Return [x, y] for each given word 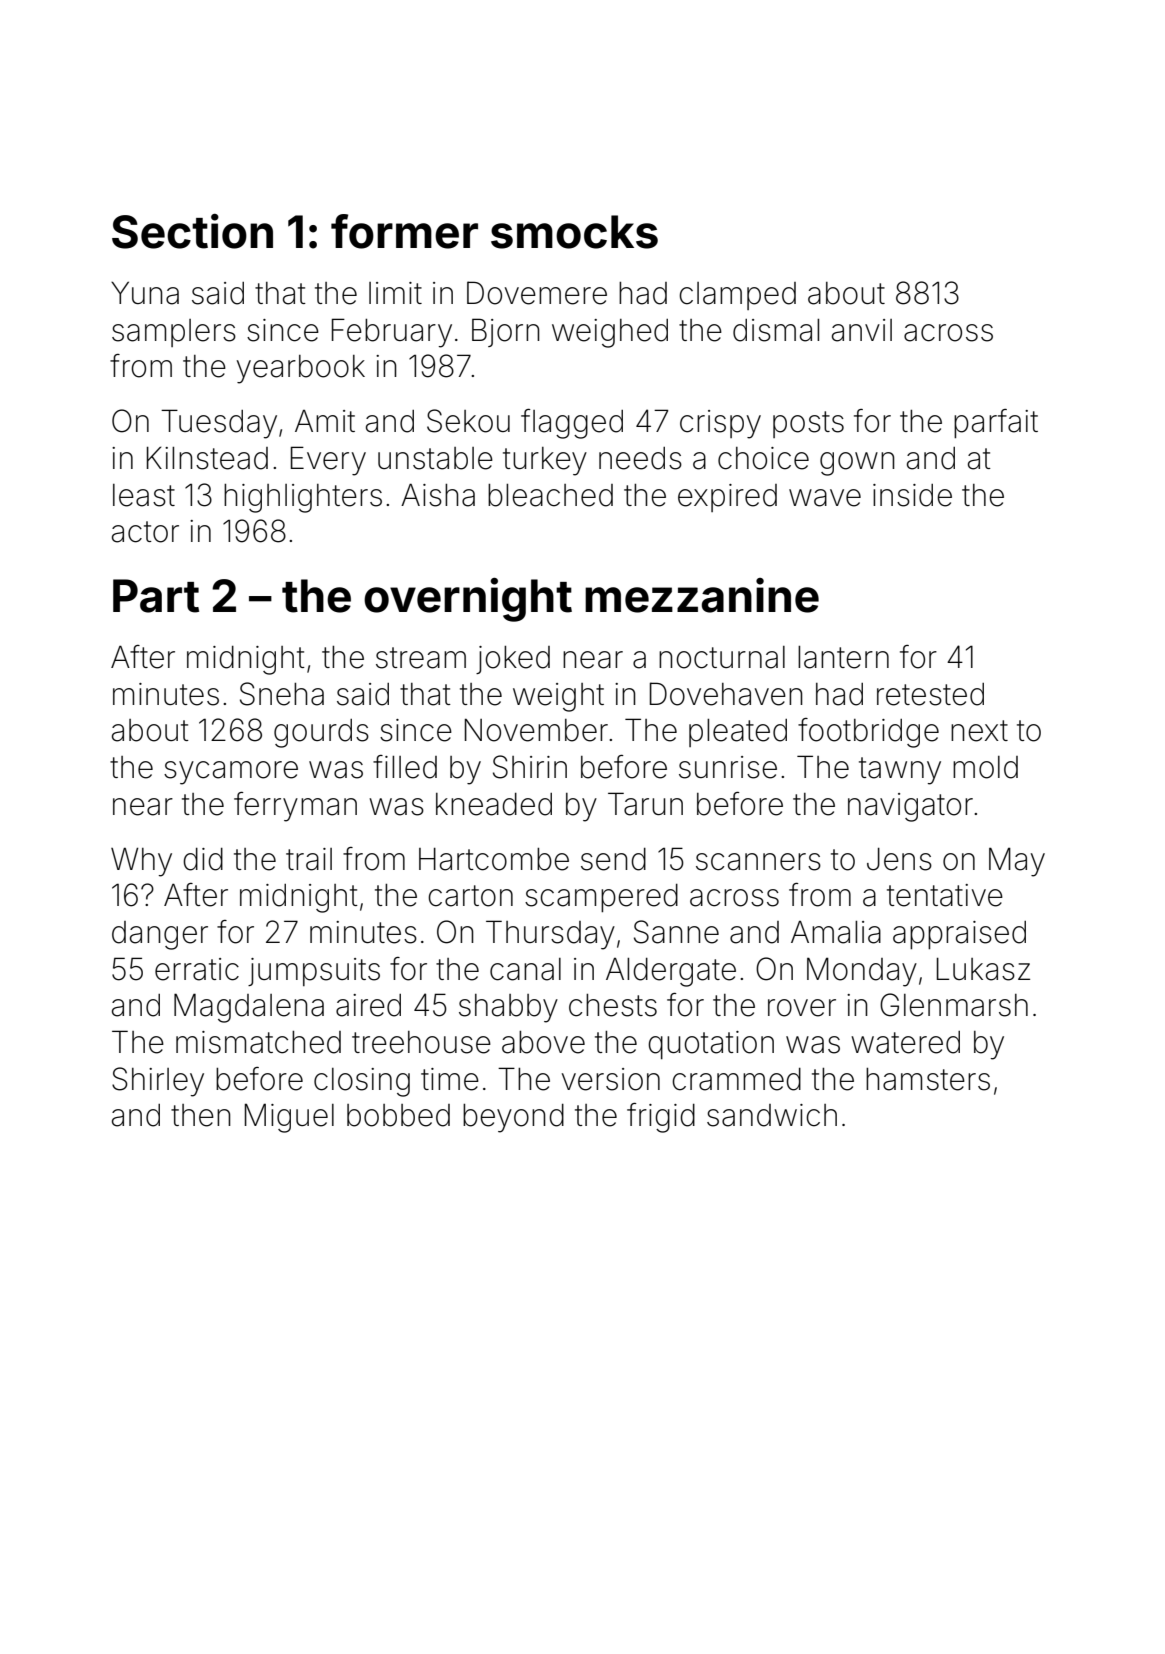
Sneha [282, 694]
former [404, 231]
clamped [737, 296]
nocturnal [722, 657]
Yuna [145, 293]
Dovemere [537, 293]
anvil [862, 330]
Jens [899, 859]
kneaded [494, 804]
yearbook [301, 369]
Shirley [158, 1082]
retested [930, 694]
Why [141, 862]
